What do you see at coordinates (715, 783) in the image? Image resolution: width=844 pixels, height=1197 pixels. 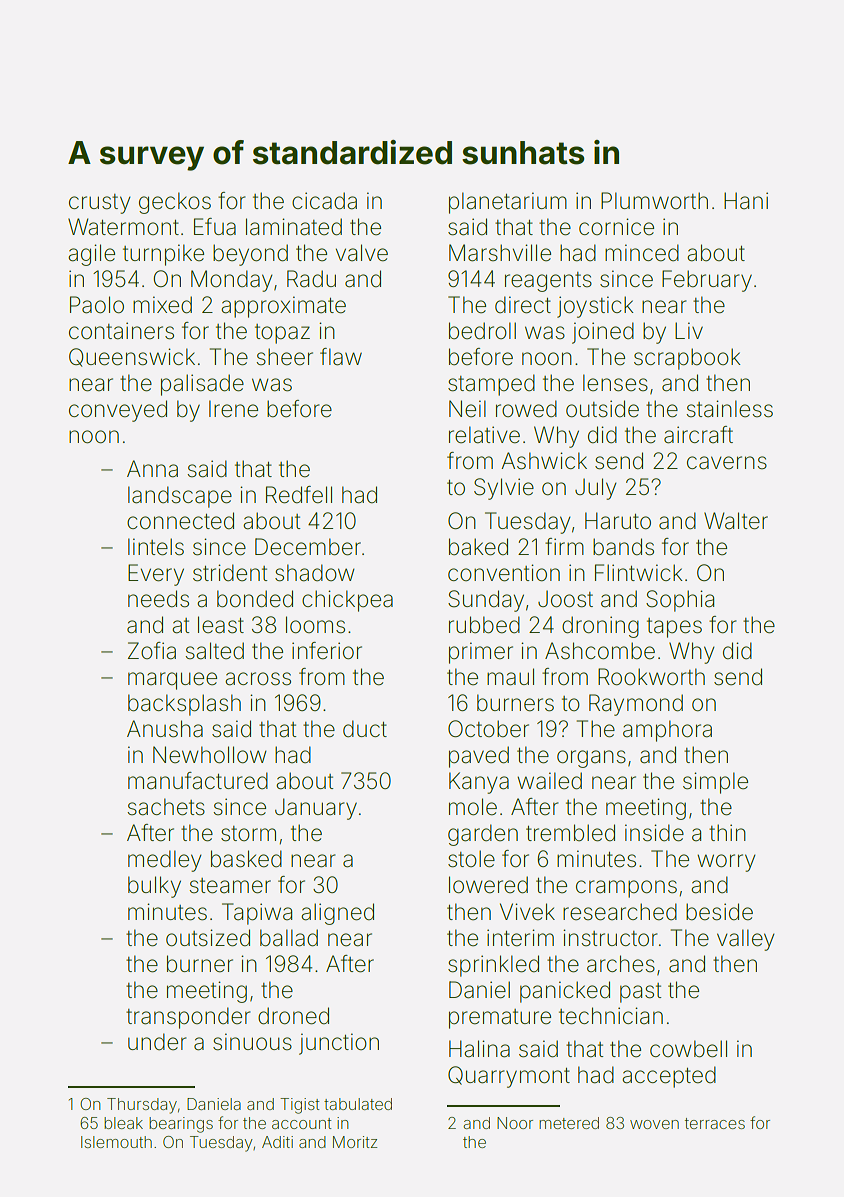 I see `simple` at bounding box center [715, 783].
